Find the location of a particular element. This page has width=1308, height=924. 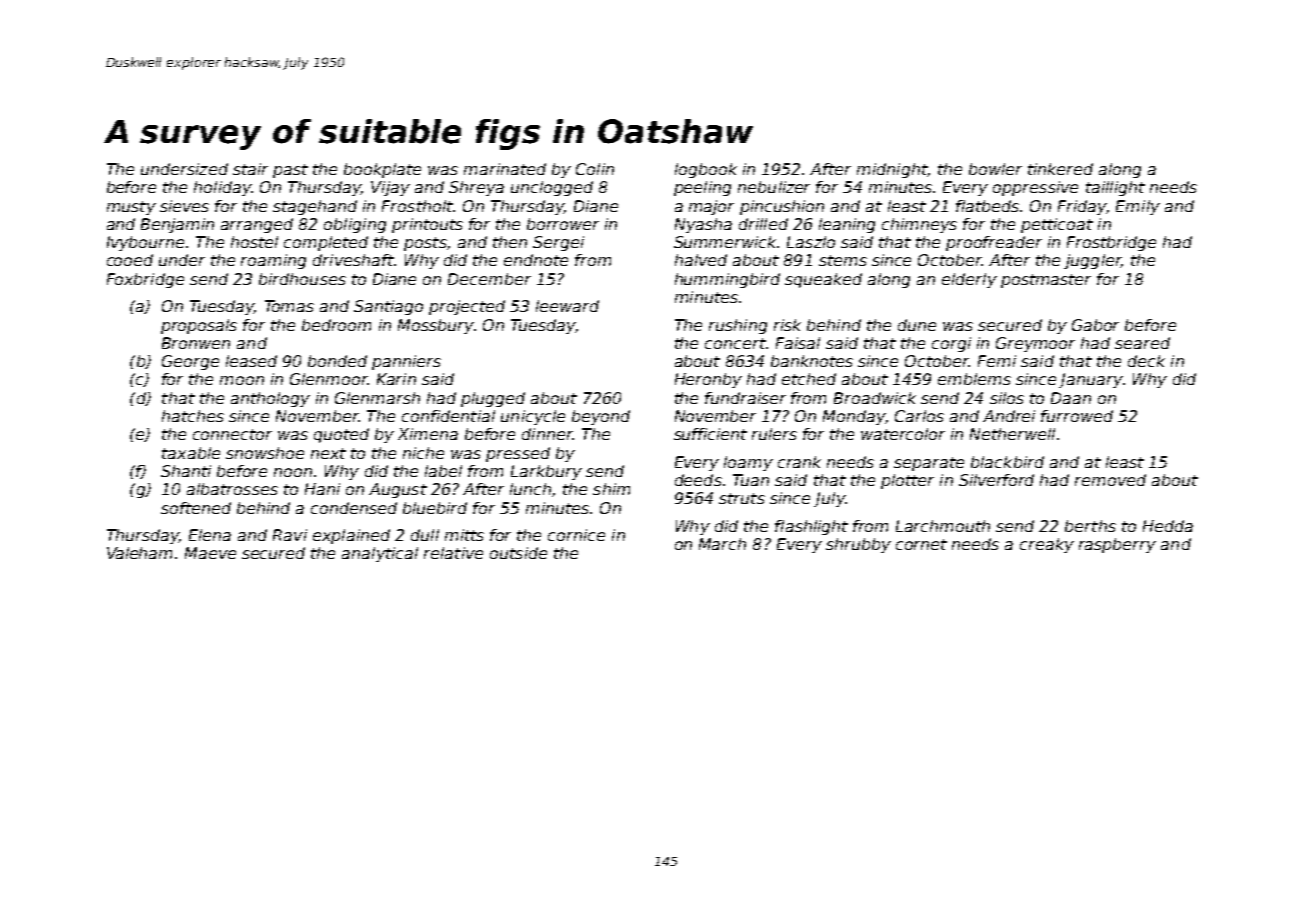

next is located at coordinates (328, 453).
